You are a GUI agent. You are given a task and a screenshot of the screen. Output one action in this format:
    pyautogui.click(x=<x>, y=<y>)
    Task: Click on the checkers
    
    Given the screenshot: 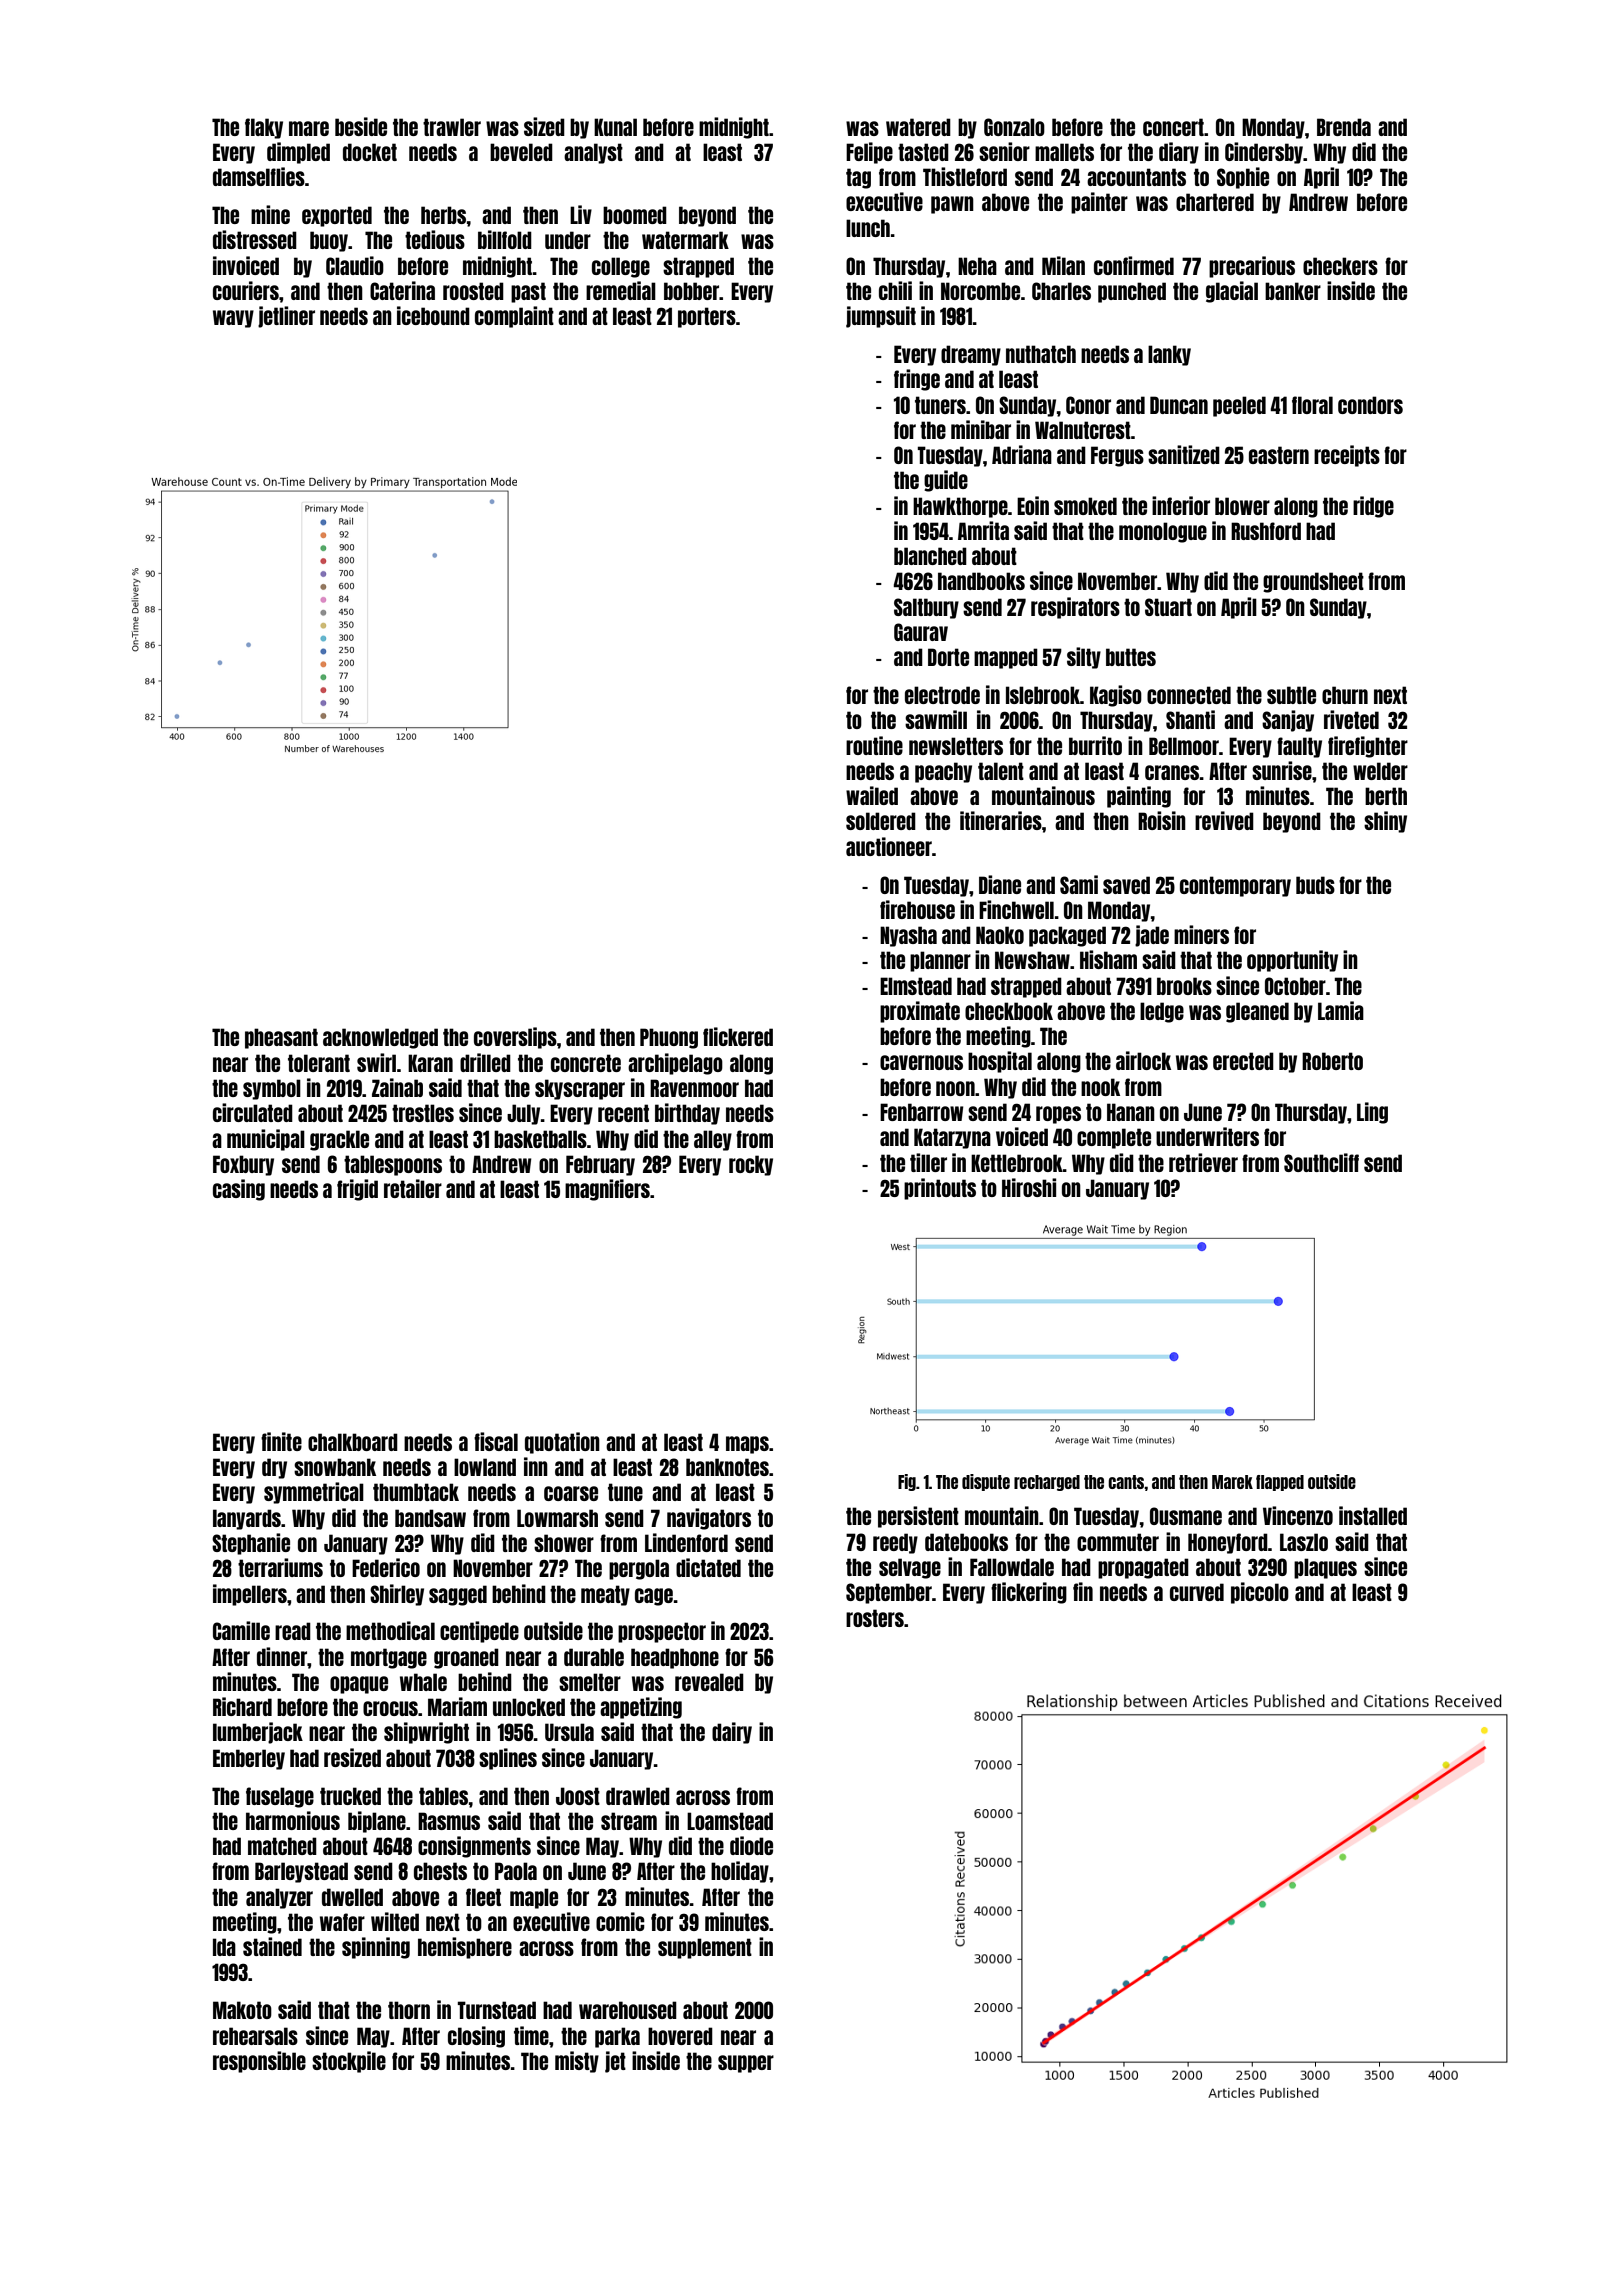 What is the action you would take?
    pyautogui.click(x=1340, y=266)
